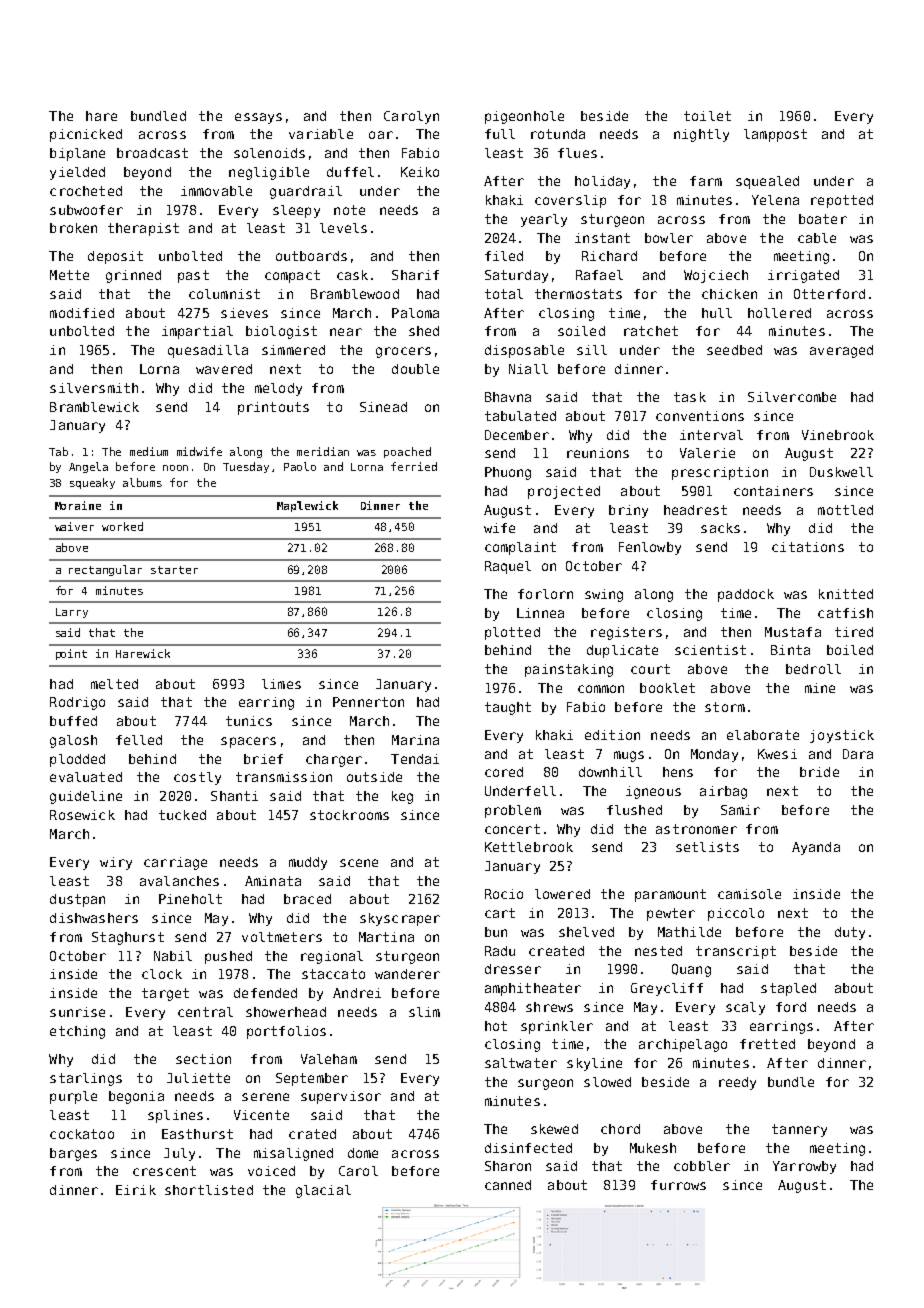 The height and width of the page is (1308, 924). Describe the element at coordinates (558, 134) in the page. I see `rotunda` at that location.
